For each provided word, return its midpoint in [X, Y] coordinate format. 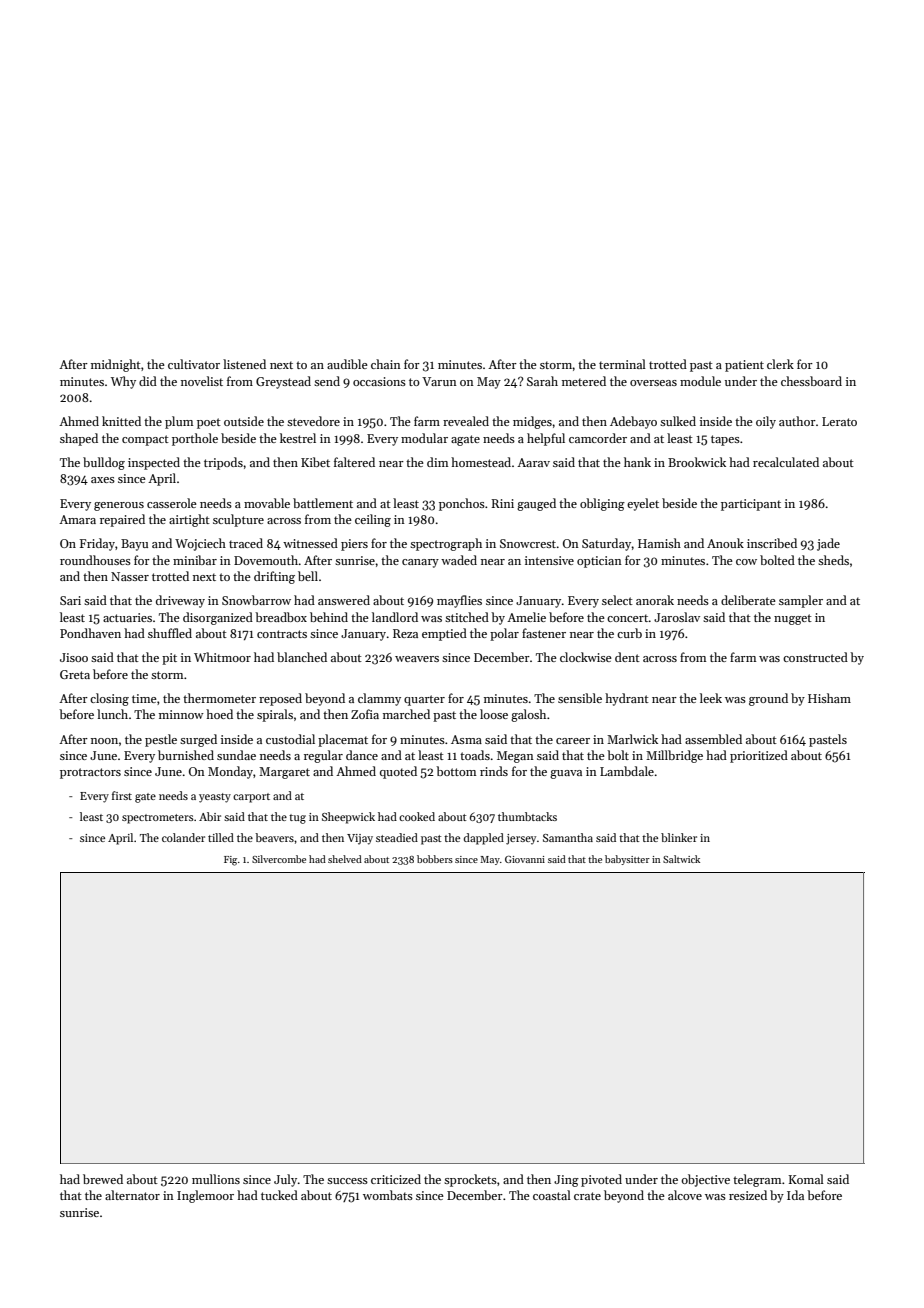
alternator [132, 1195]
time [144, 698]
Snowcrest [528, 543]
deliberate [748, 600]
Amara [77, 519]
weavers [417, 659]
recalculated [786, 462]
